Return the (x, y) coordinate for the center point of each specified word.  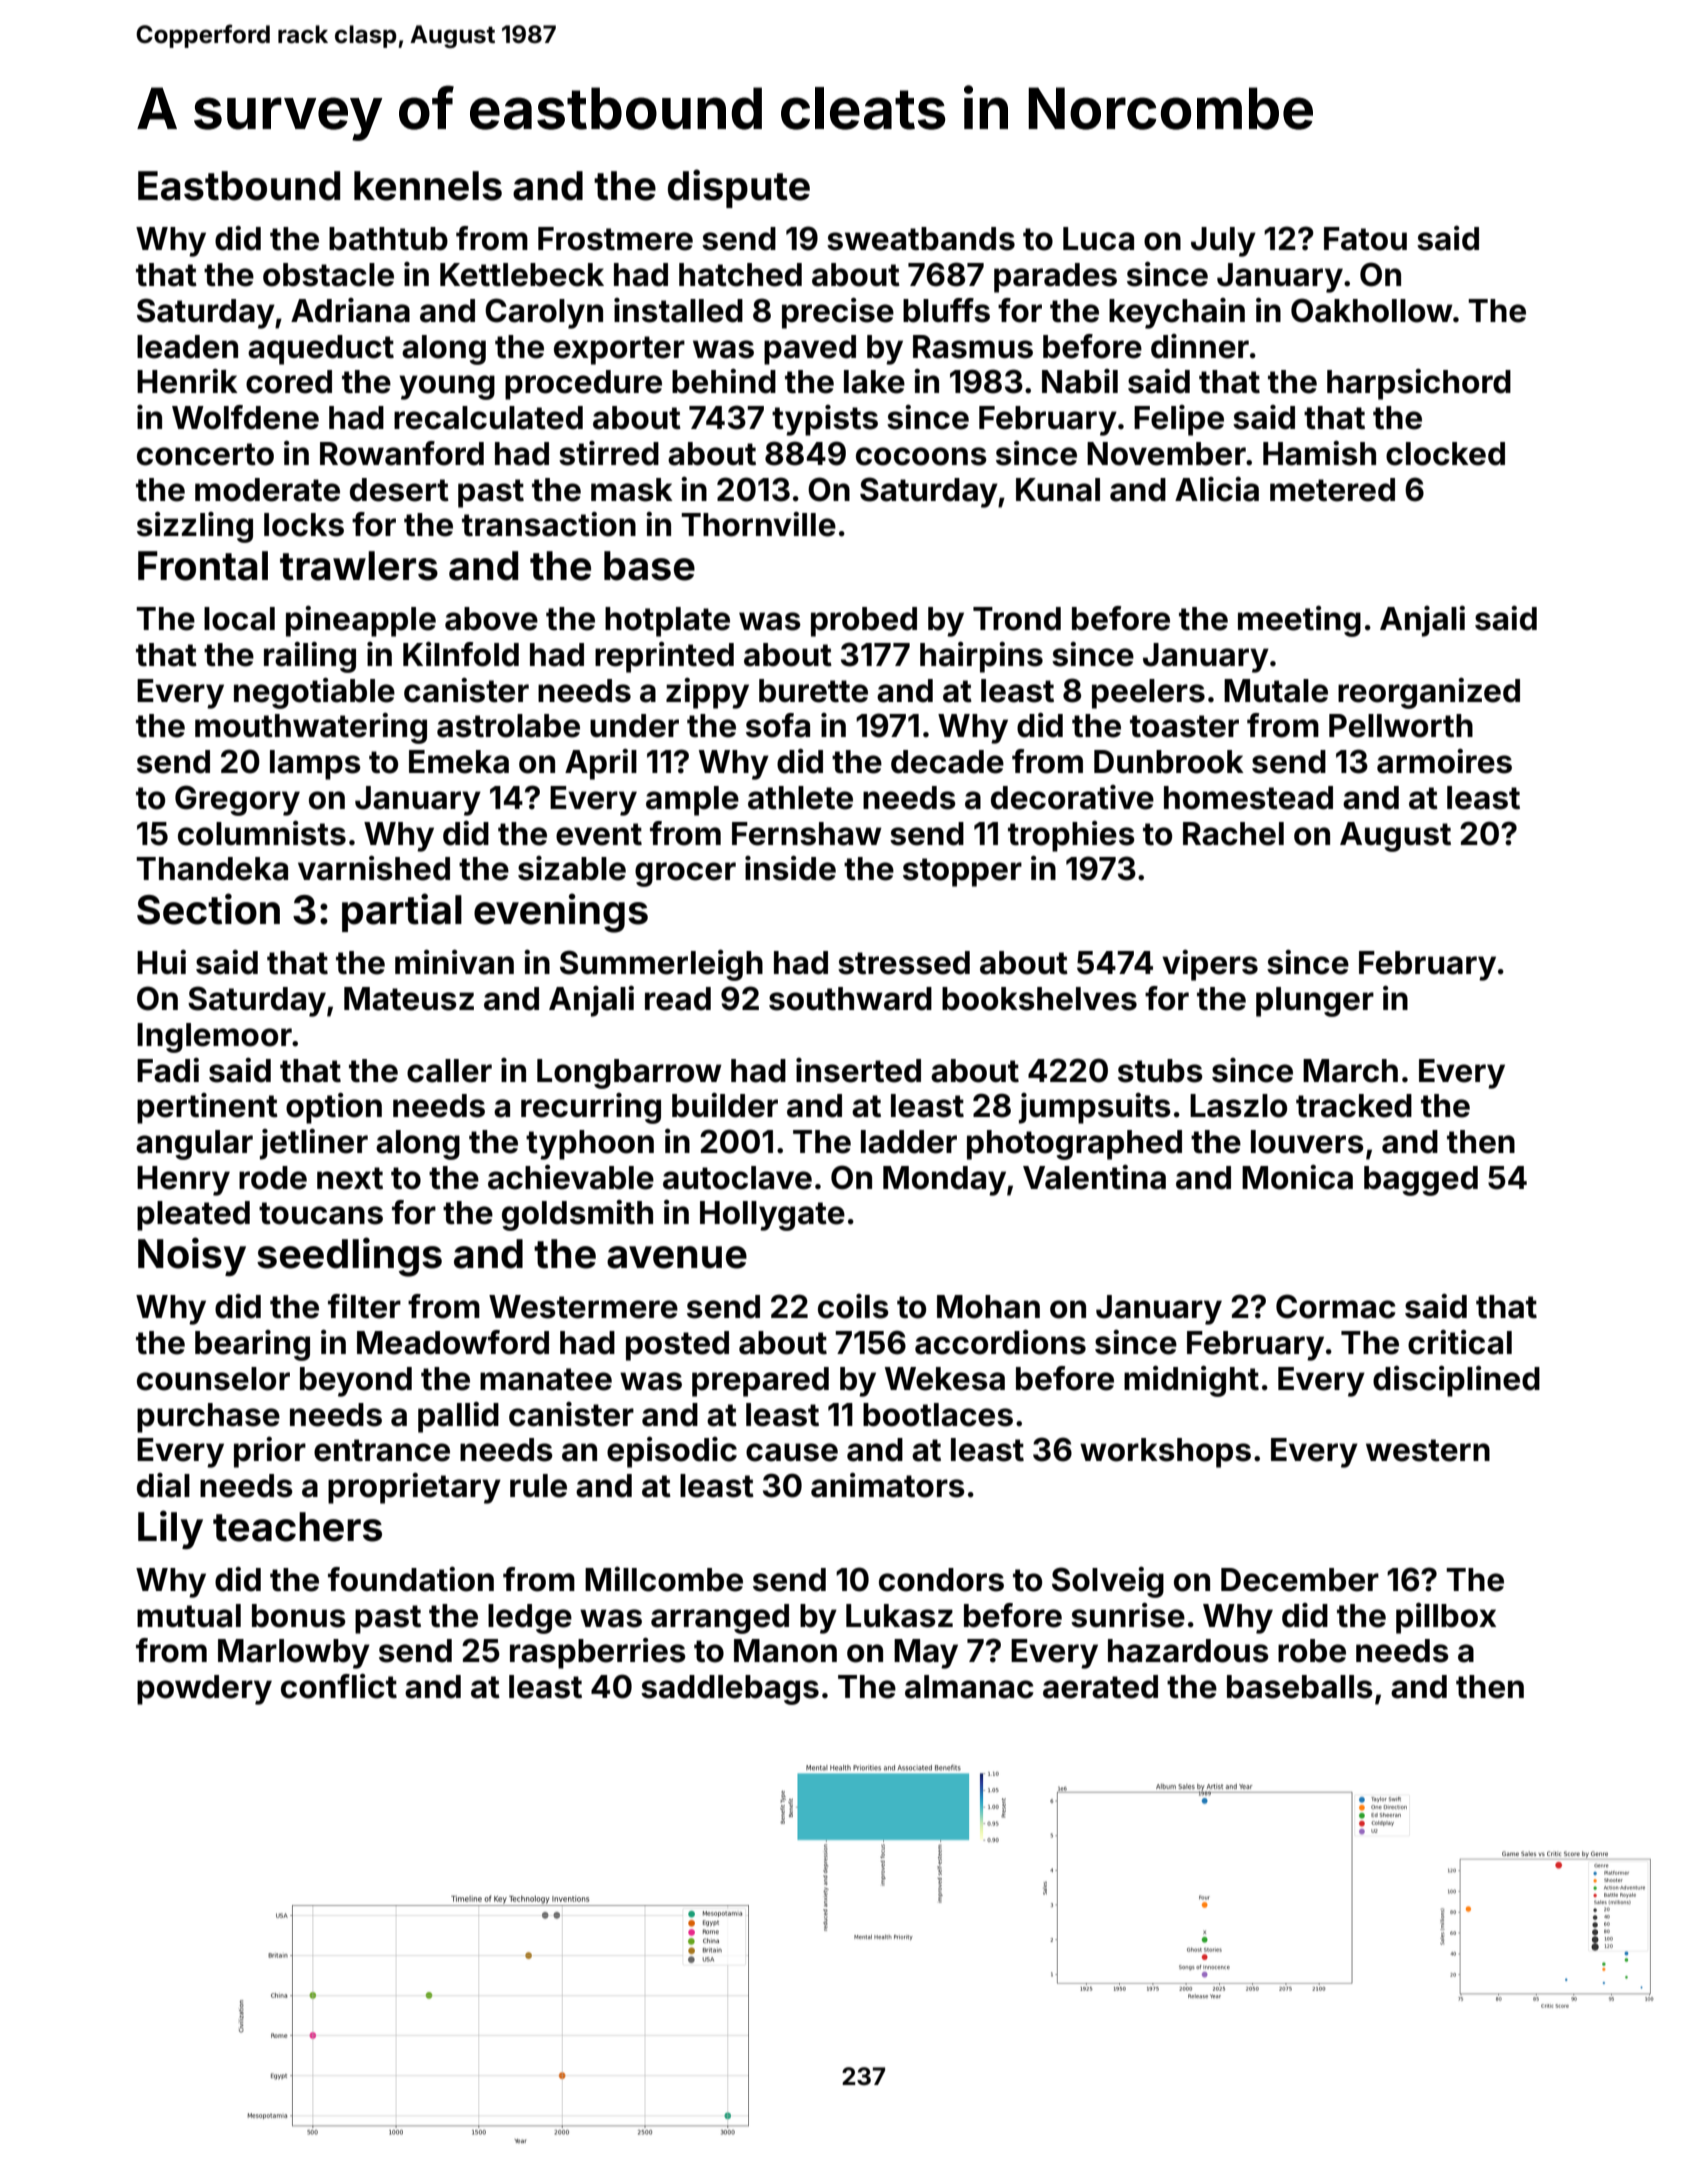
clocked (1445, 454)
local (239, 619)
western (1428, 1450)
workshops (1165, 1453)
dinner (1200, 346)
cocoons (921, 456)
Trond (1017, 619)
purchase (208, 1418)
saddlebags (730, 1690)
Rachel (1233, 834)
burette (813, 691)
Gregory (237, 800)
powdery (204, 1690)
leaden (187, 347)
